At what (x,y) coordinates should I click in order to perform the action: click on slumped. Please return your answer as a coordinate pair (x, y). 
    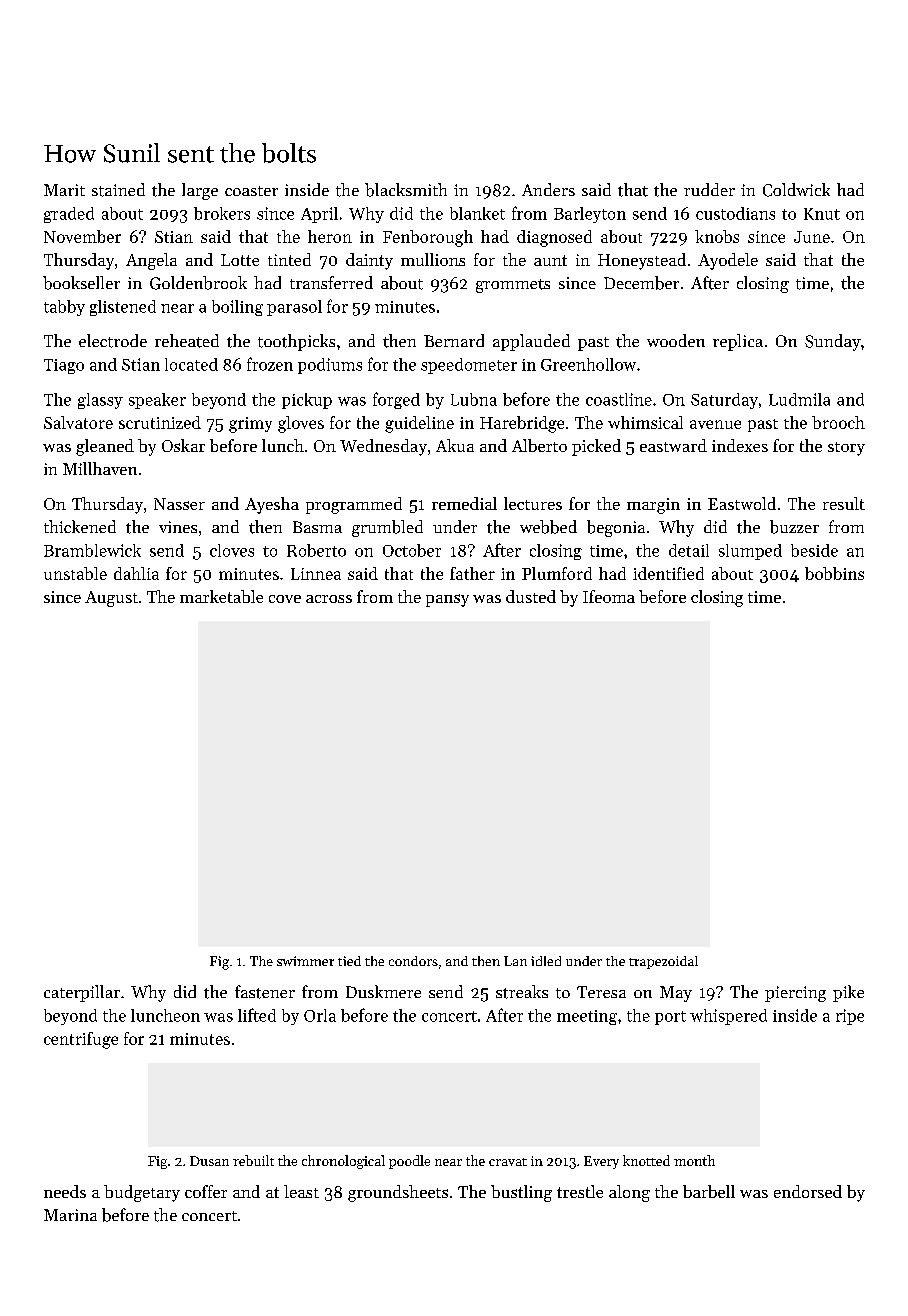
    Looking at the image, I should click on (750, 552).
